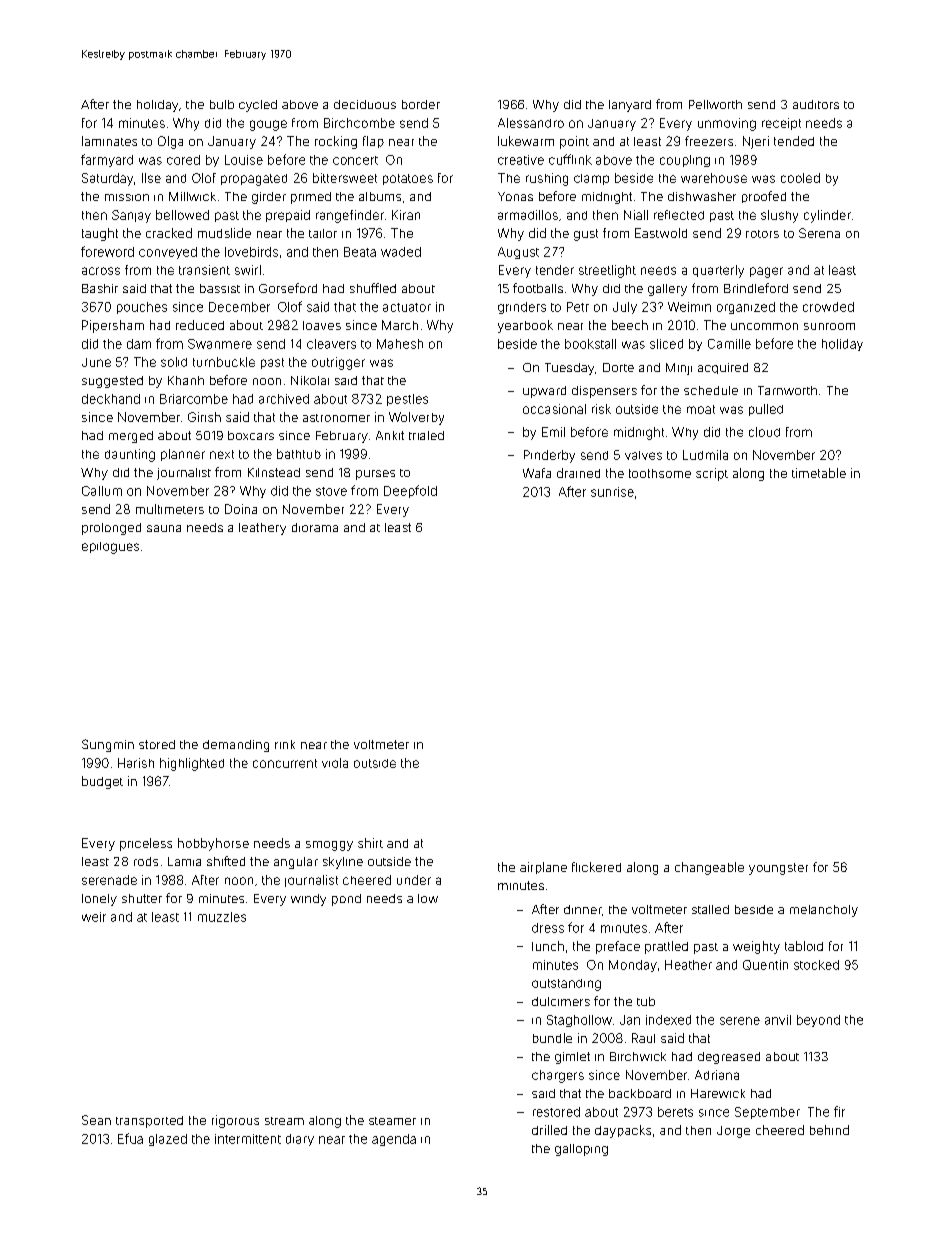 The width and height of the screenshot is (952, 1233). I want to click on crowded, so click(828, 307).
